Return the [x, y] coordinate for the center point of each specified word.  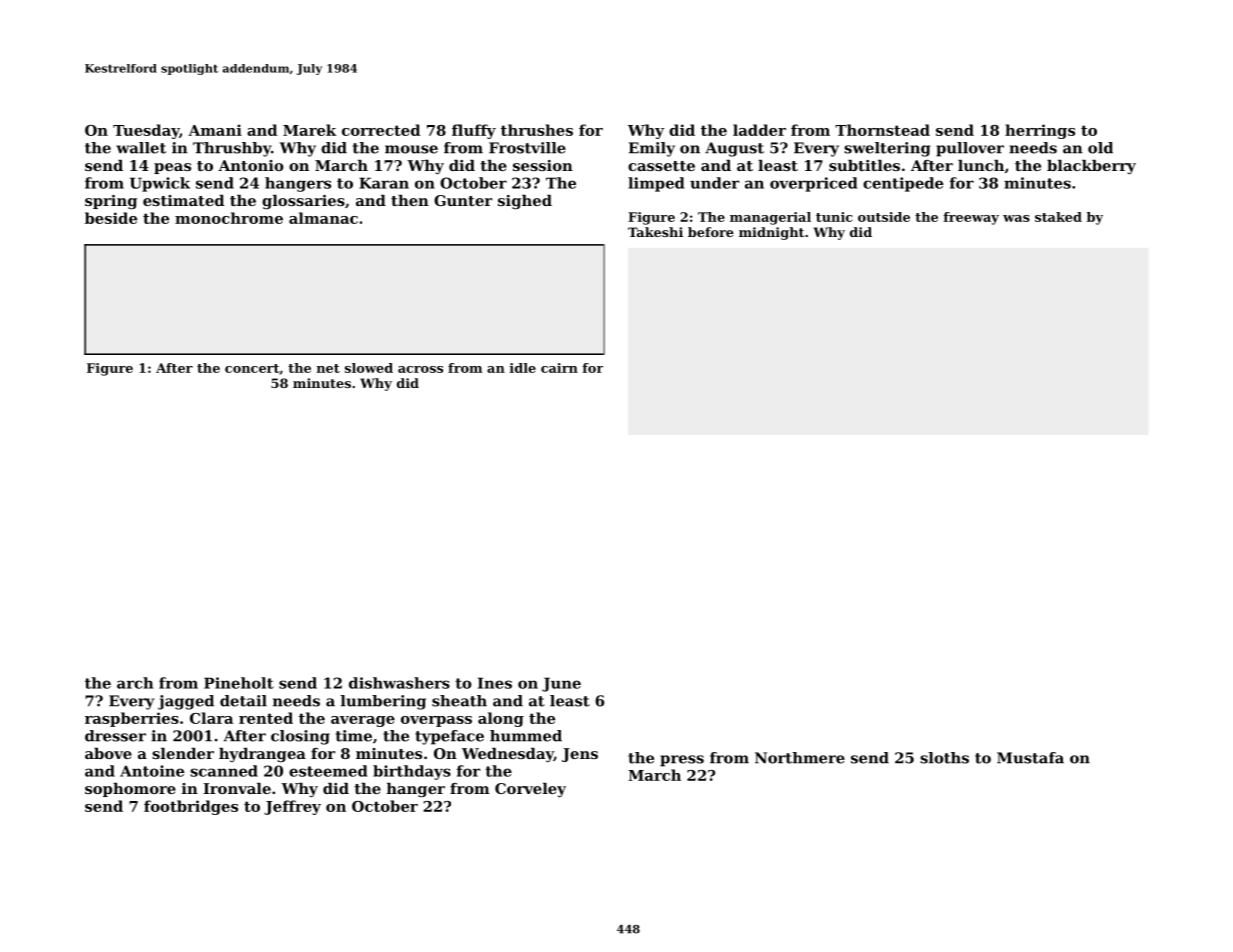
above [108, 753]
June [561, 684]
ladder [759, 130]
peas [172, 168]
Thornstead [882, 130]
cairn [559, 368]
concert [252, 368]
